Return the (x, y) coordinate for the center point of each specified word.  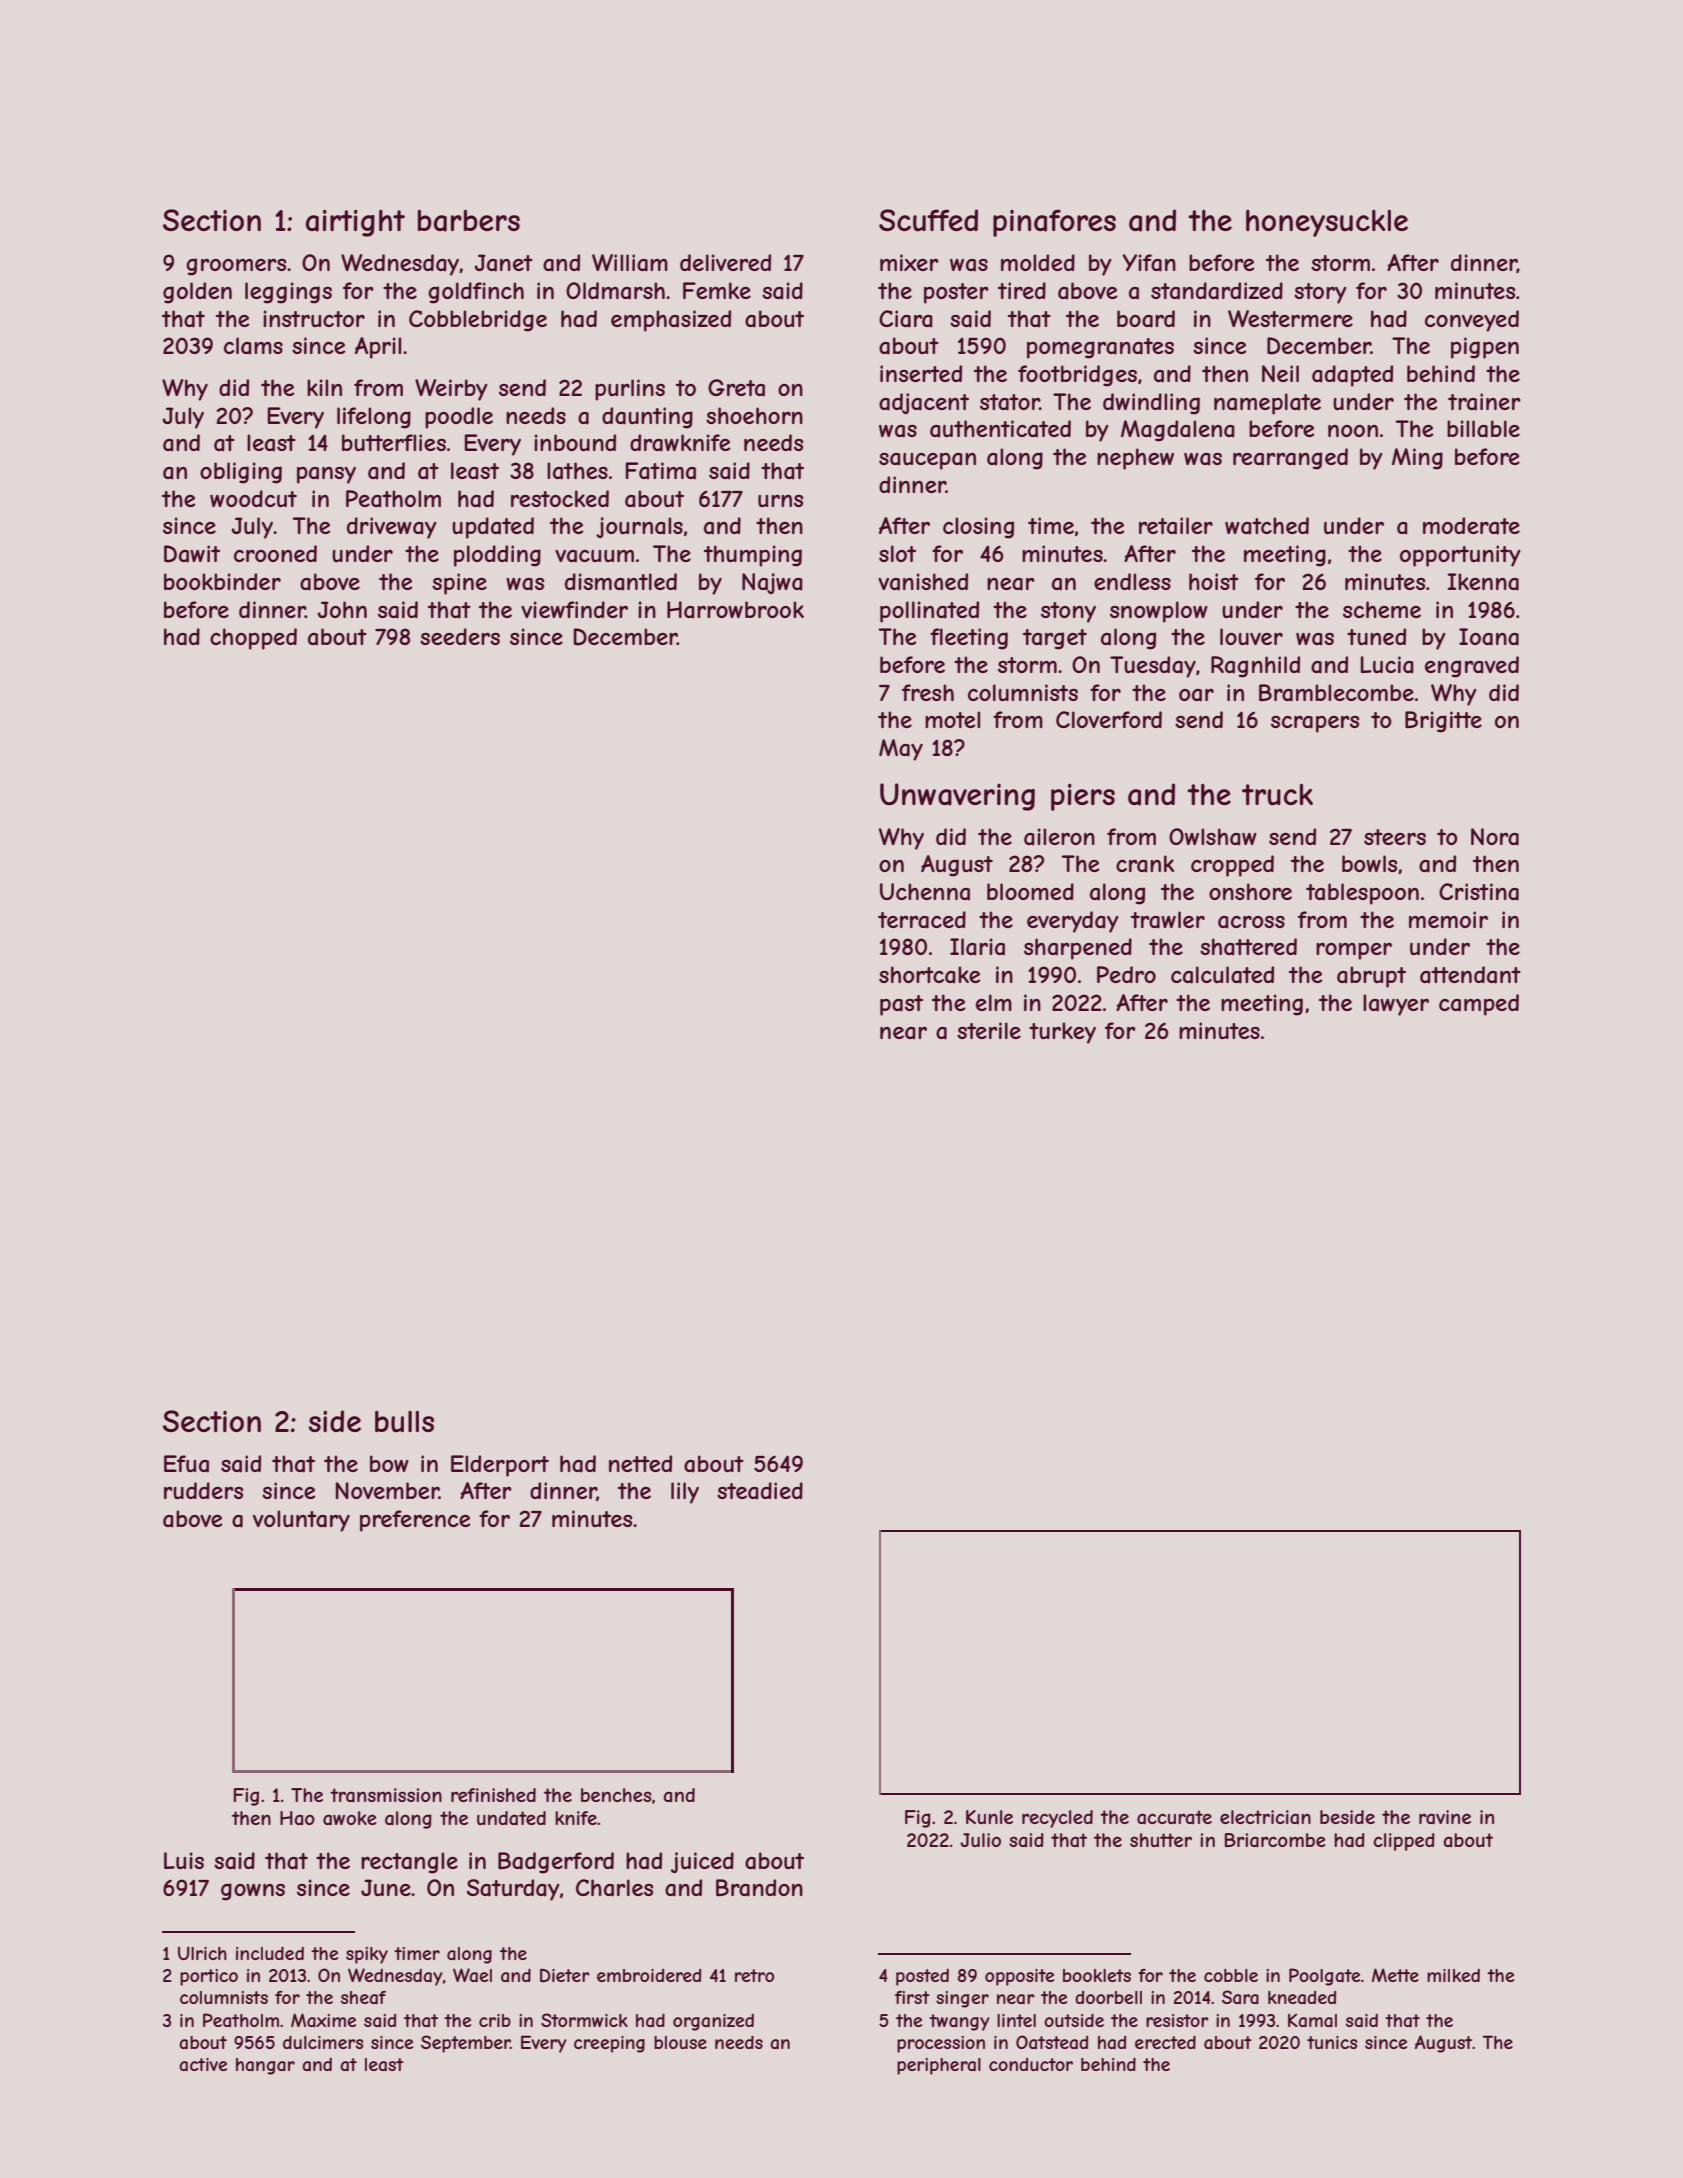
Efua (186, 1464)
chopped (253, 639)
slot (897, 553)
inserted (921, 373)
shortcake (929, 975)
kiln (324, 387)
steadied (760, 1491)
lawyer (1396, 1005)
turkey (1062, 1033)
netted (640, 1463)
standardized (1217, 291)
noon (1353, 431)
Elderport (500, 1466)
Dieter (565, 1975)
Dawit (192, 554)
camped (1479, 1005)
